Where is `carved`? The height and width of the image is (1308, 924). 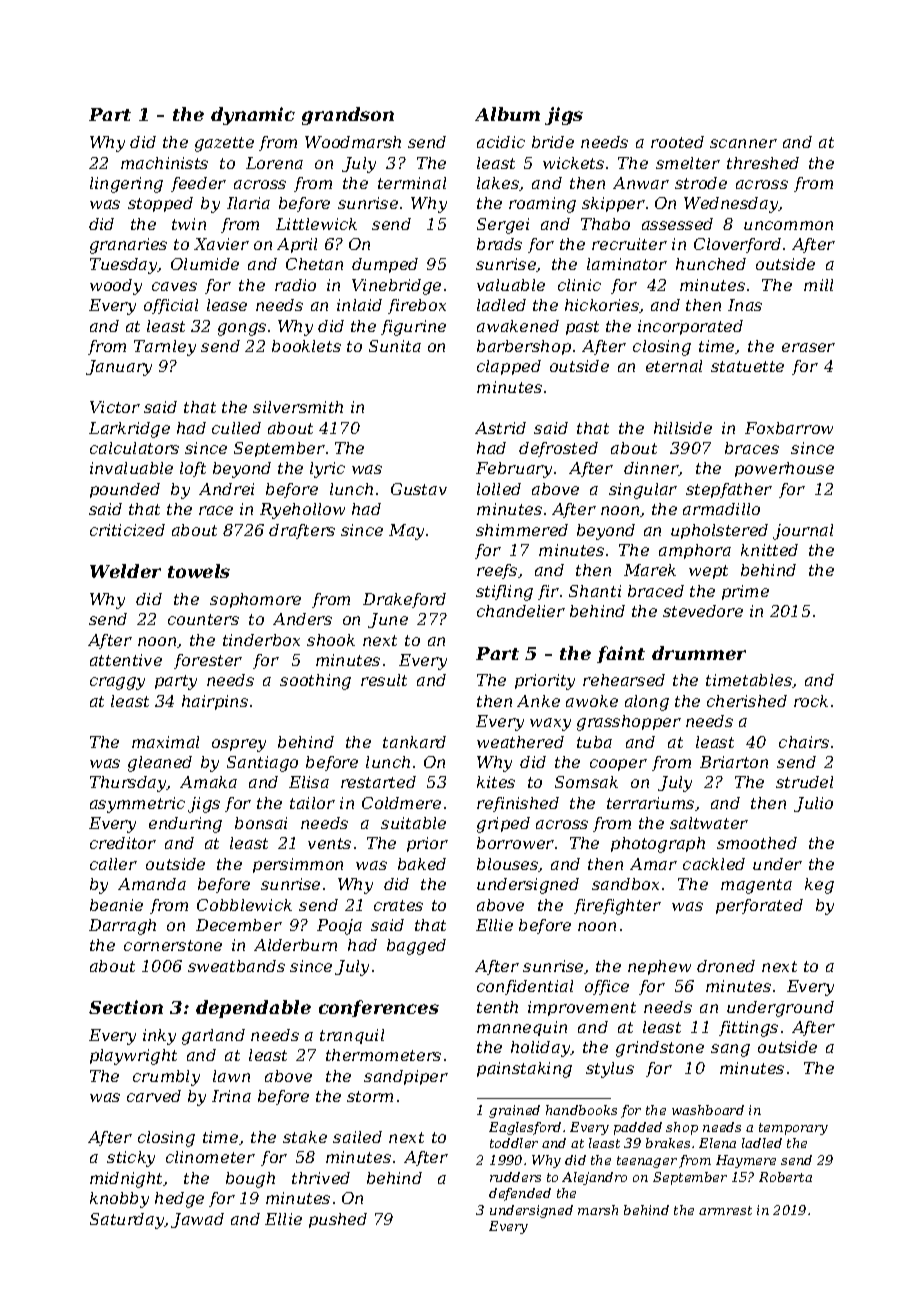 carved is located at coordinates (154, 1096).
